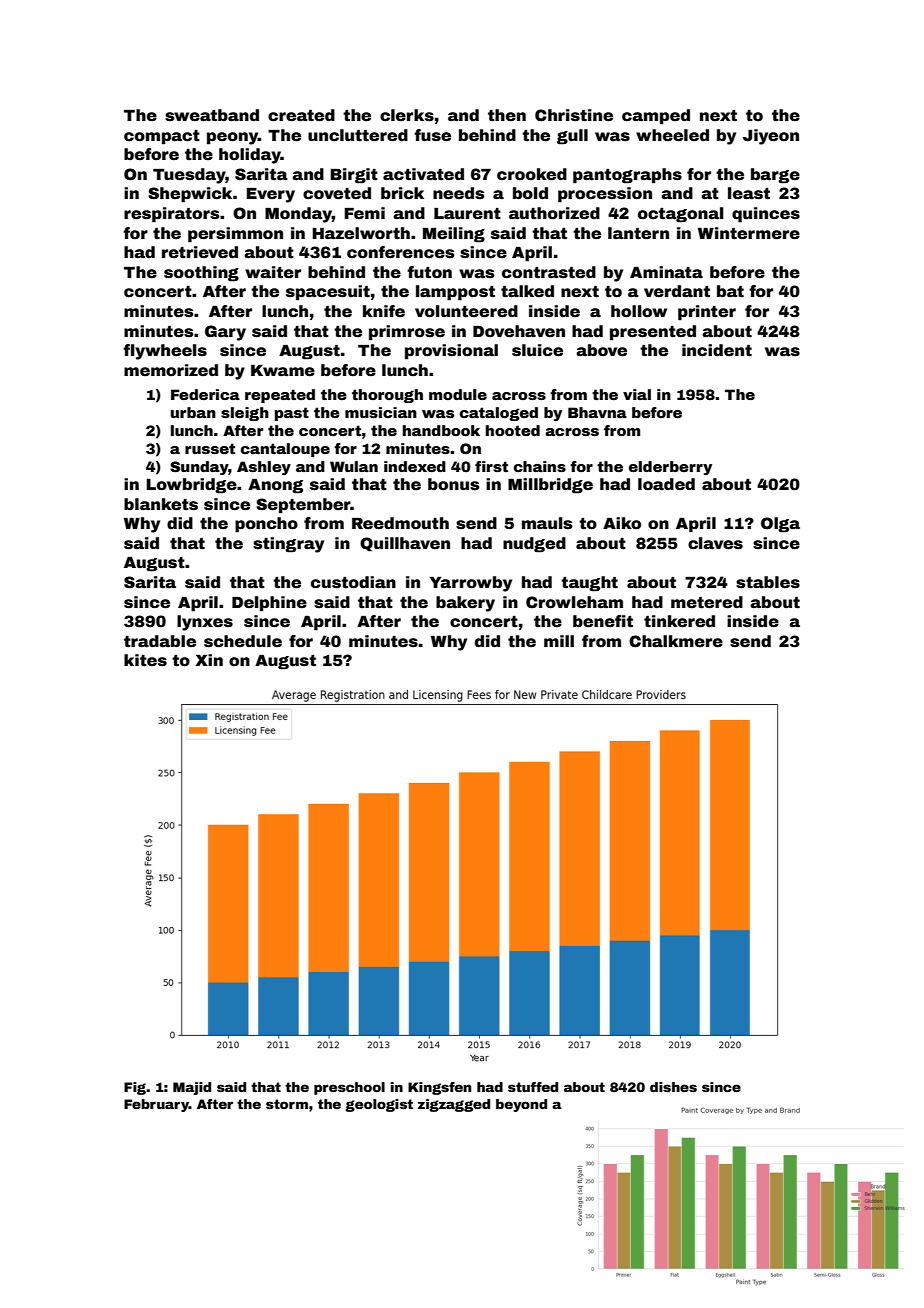 The image size is (924, 1308). What do you see at coordinates (191, 486) in the document?
I see `Lowbridge` at bounding box center [191, 486].
